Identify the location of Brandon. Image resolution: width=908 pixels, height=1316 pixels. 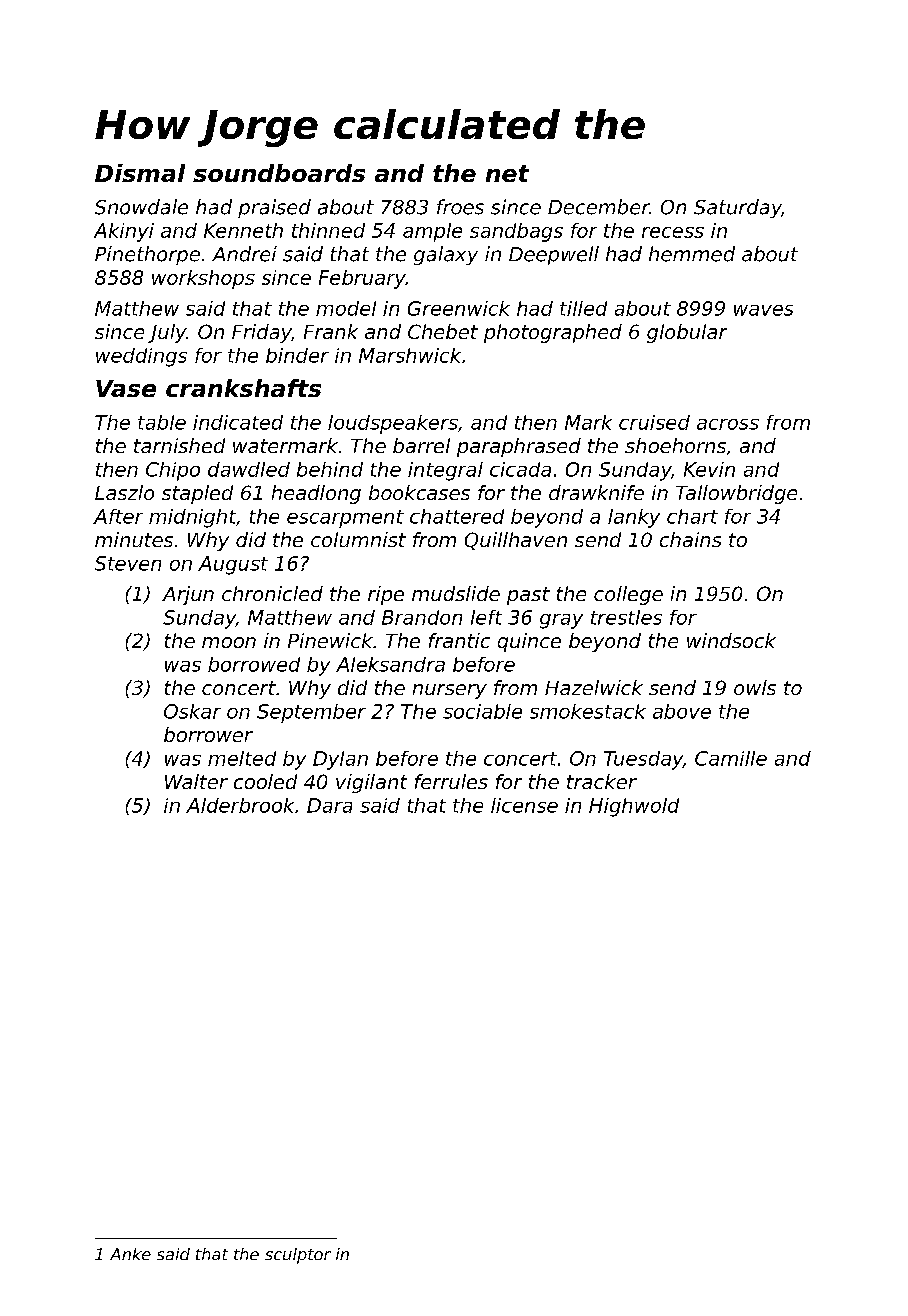
(422, 617).
